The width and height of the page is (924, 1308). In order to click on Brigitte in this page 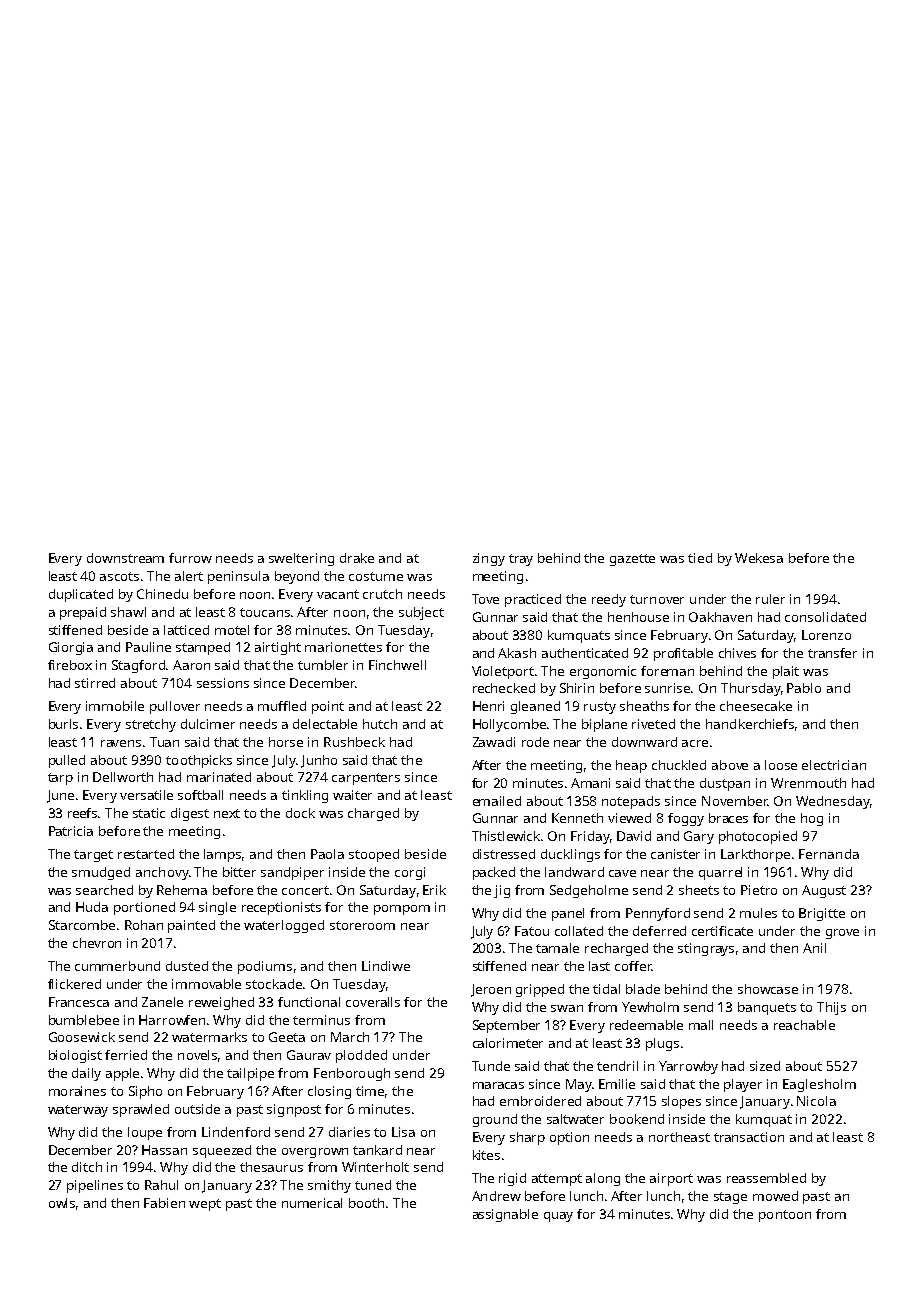, I will do `click(822, 914)`.
